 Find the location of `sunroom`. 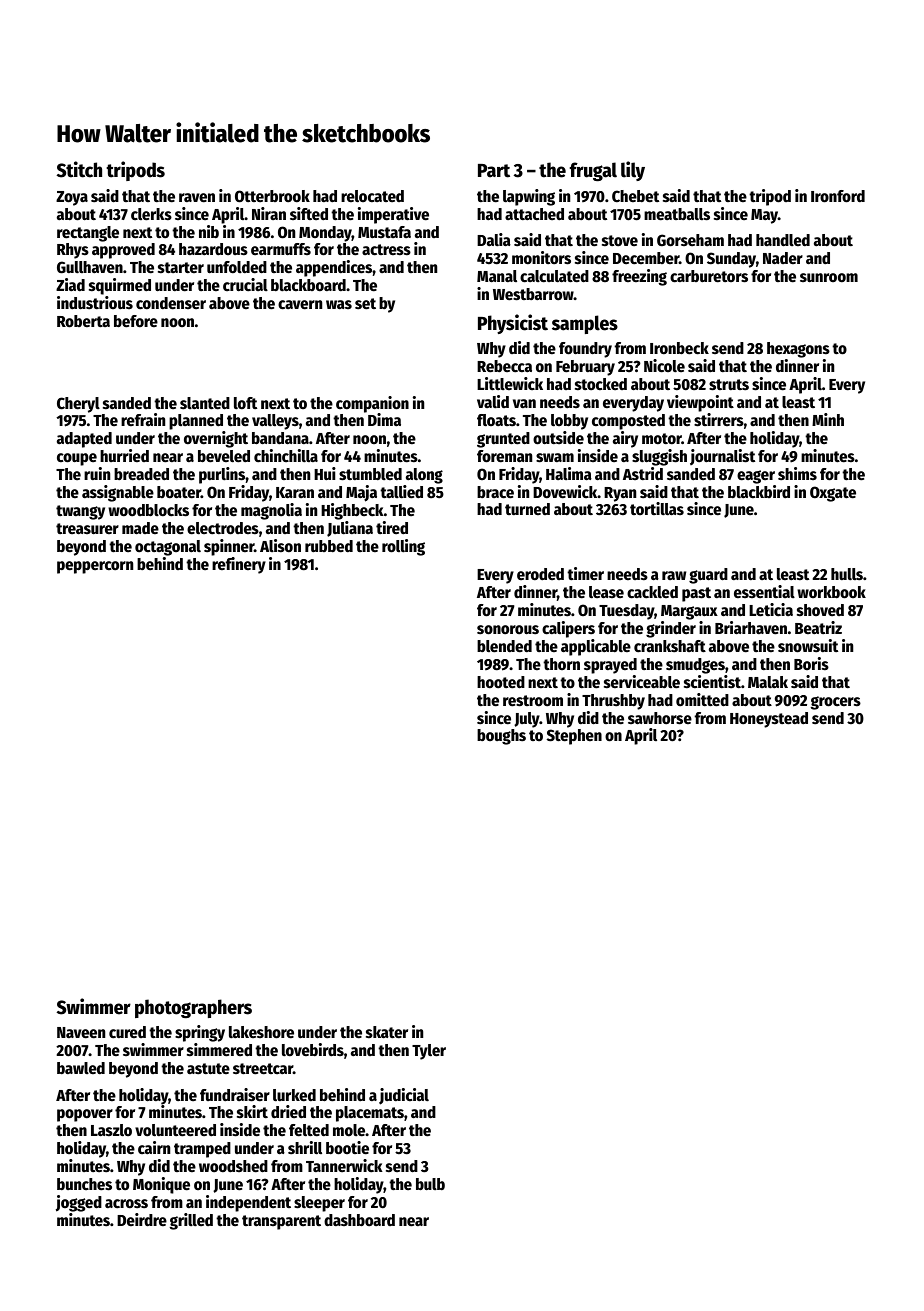

sunroom is located at coordinates (829, 278).
